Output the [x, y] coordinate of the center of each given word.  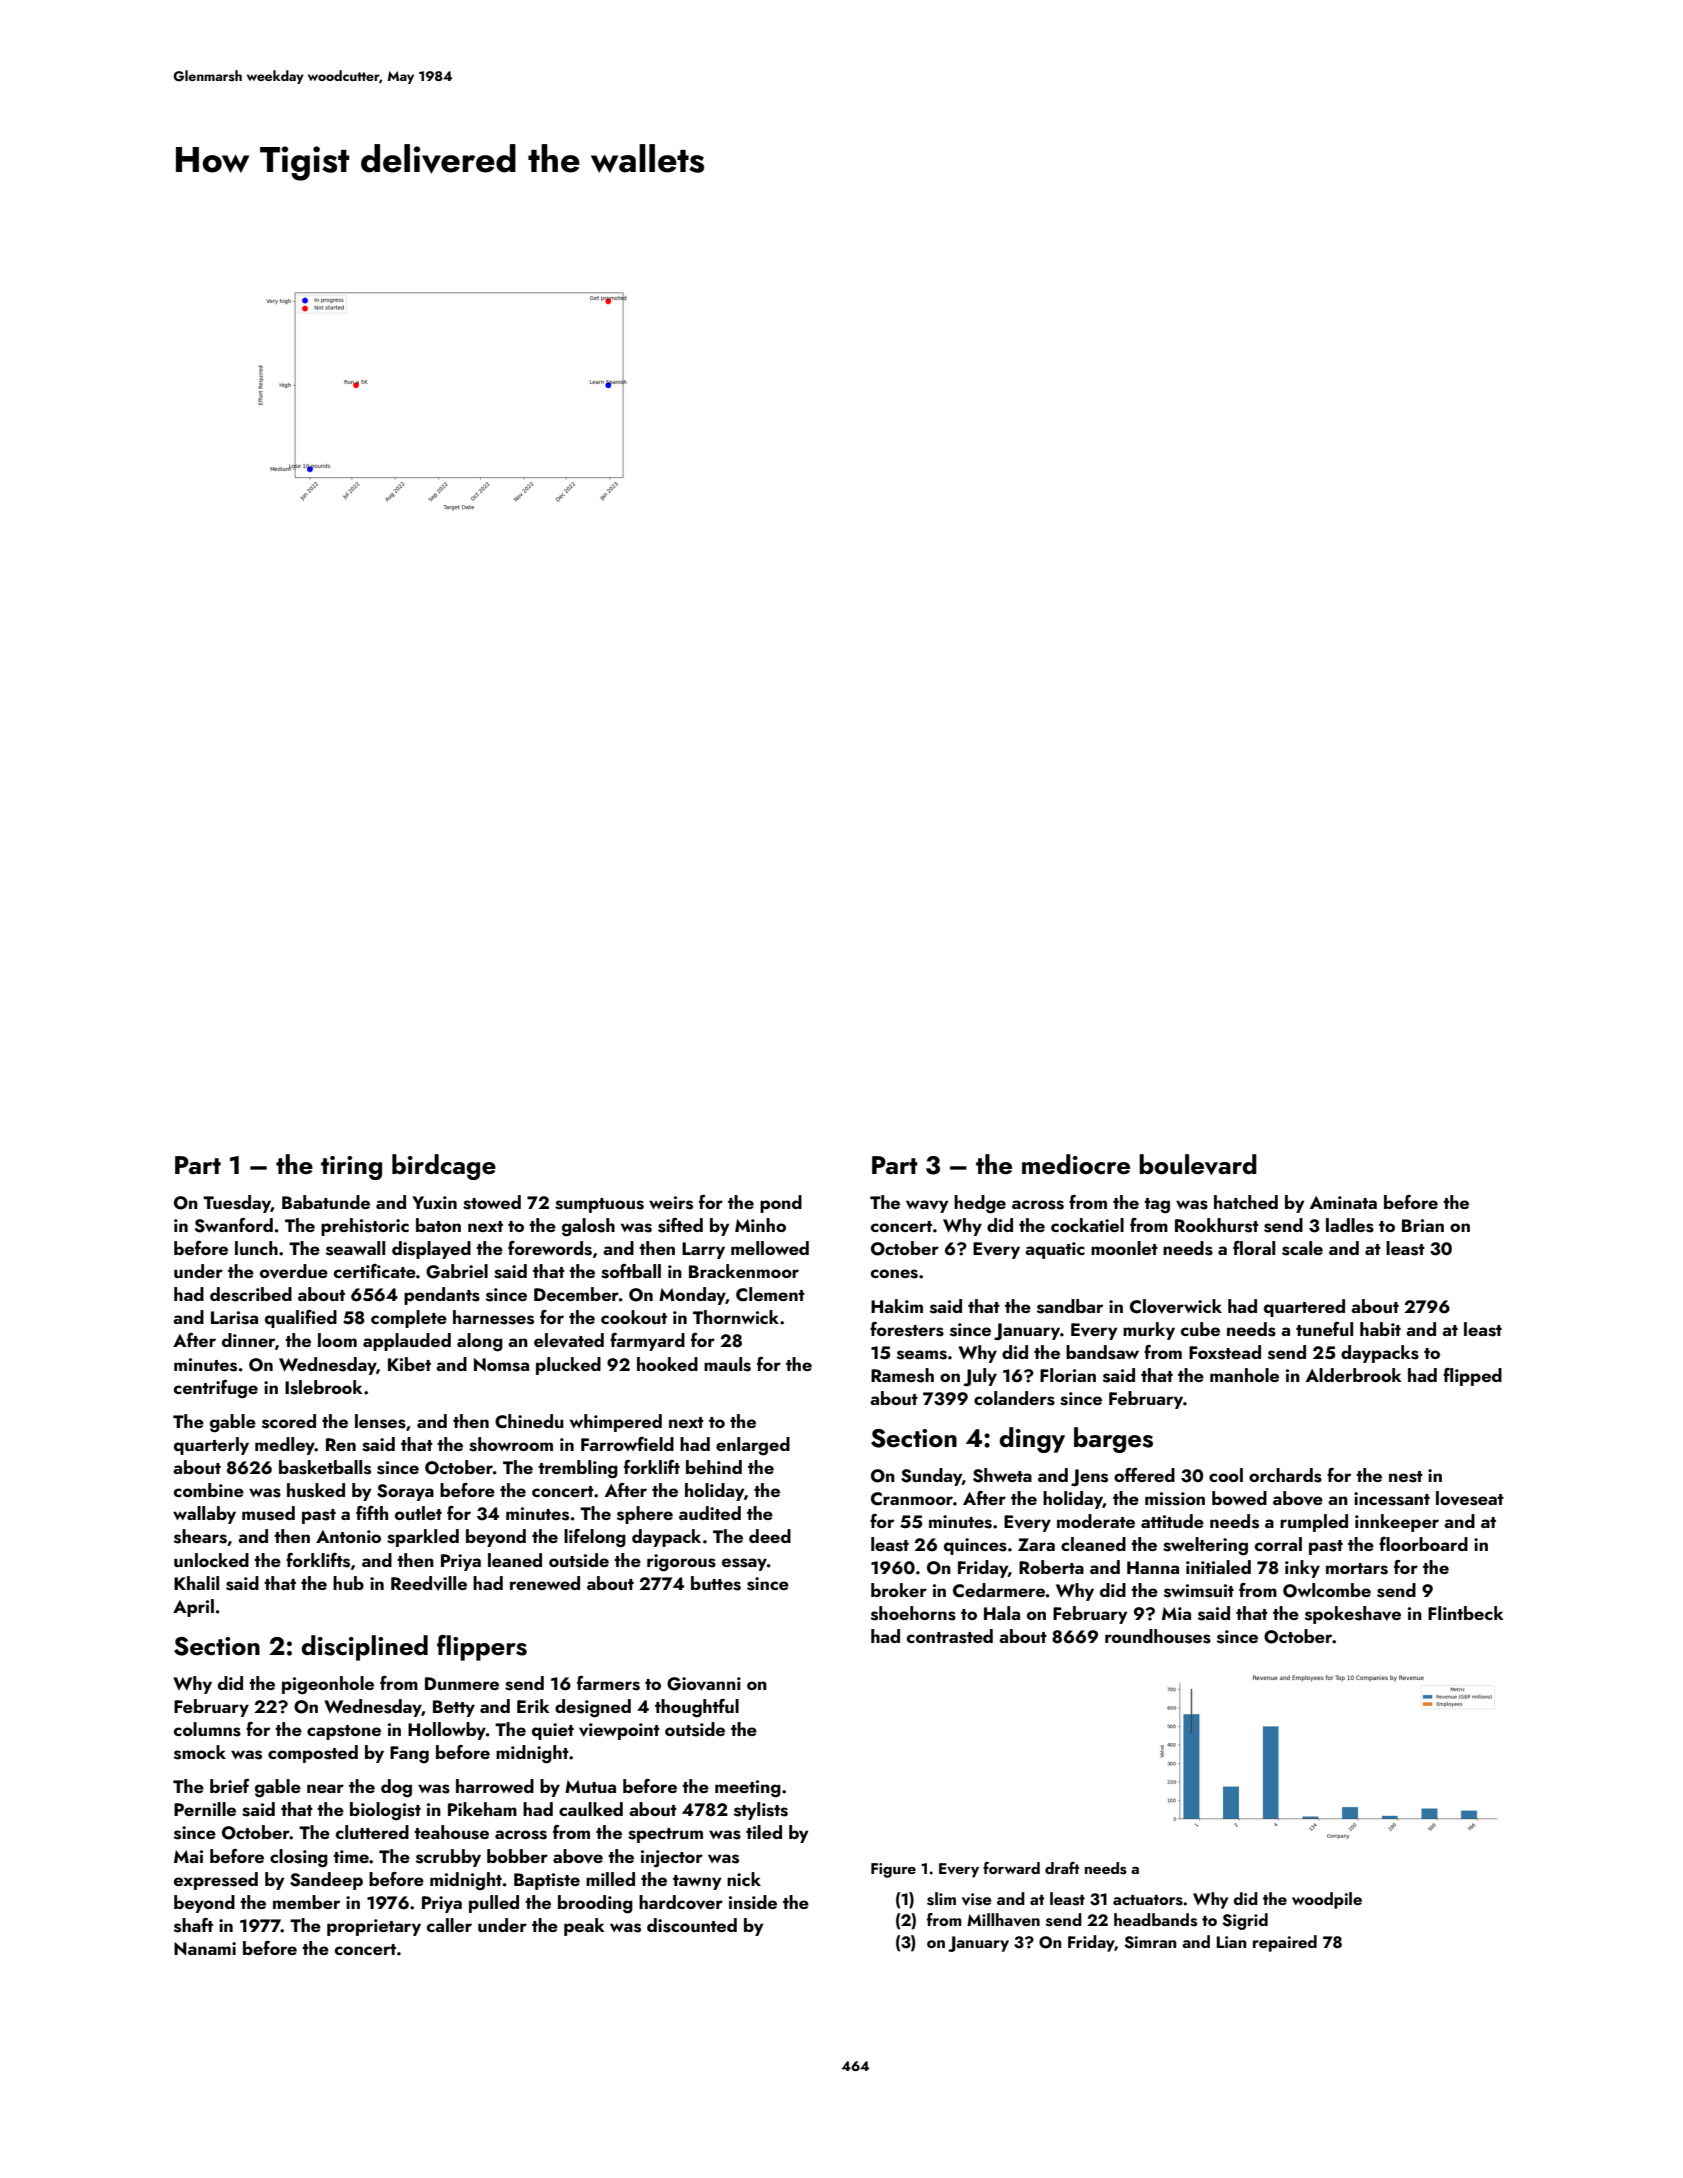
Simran [1150, 1942]
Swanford [233, 1225]
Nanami [205, 1948]
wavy [927, 1206]
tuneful [1324, 1329]
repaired [1285, 1943]
